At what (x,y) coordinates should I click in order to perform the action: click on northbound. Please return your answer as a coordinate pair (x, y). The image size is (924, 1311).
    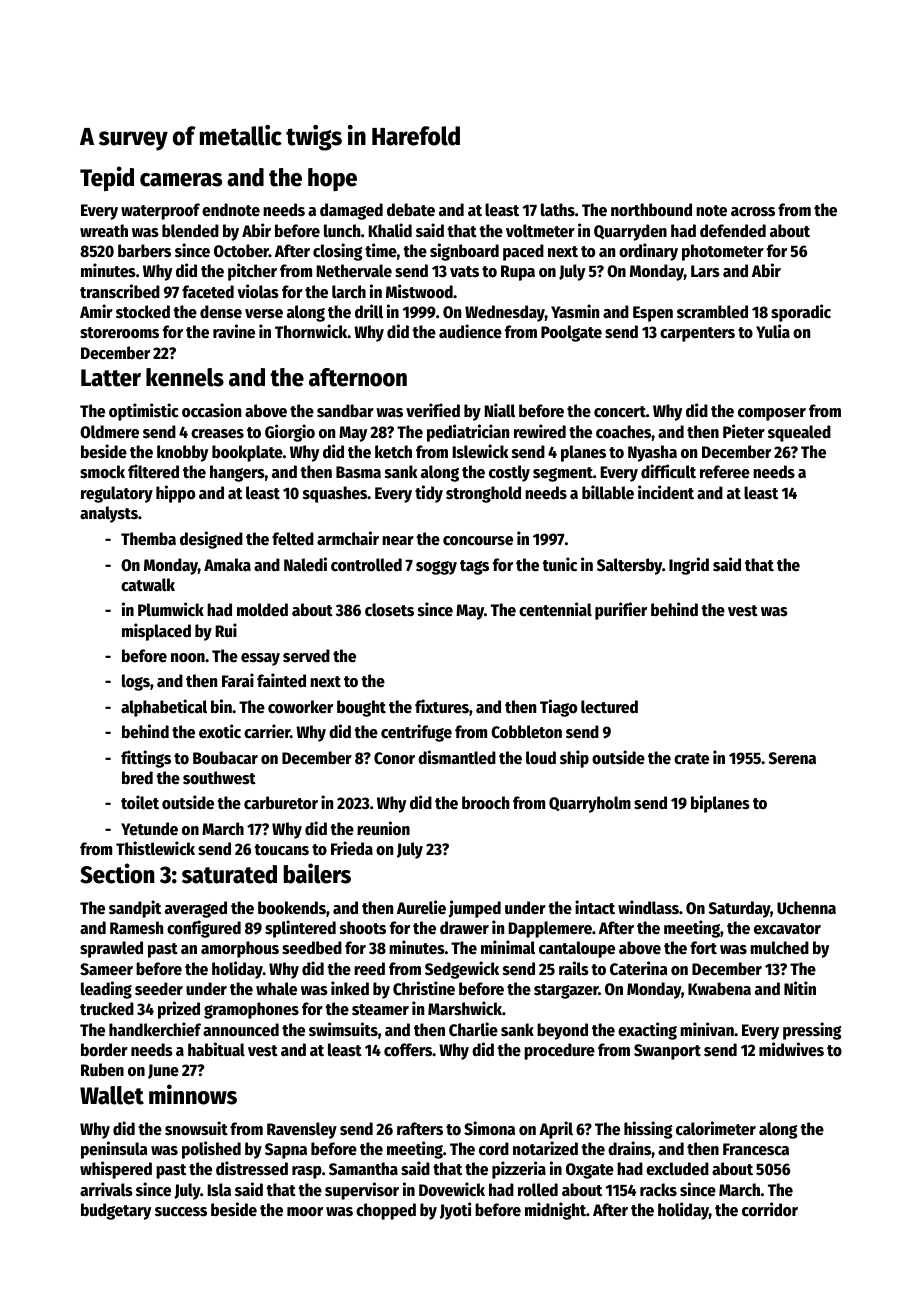
    Looking at the image, I should click on (651, 210).
